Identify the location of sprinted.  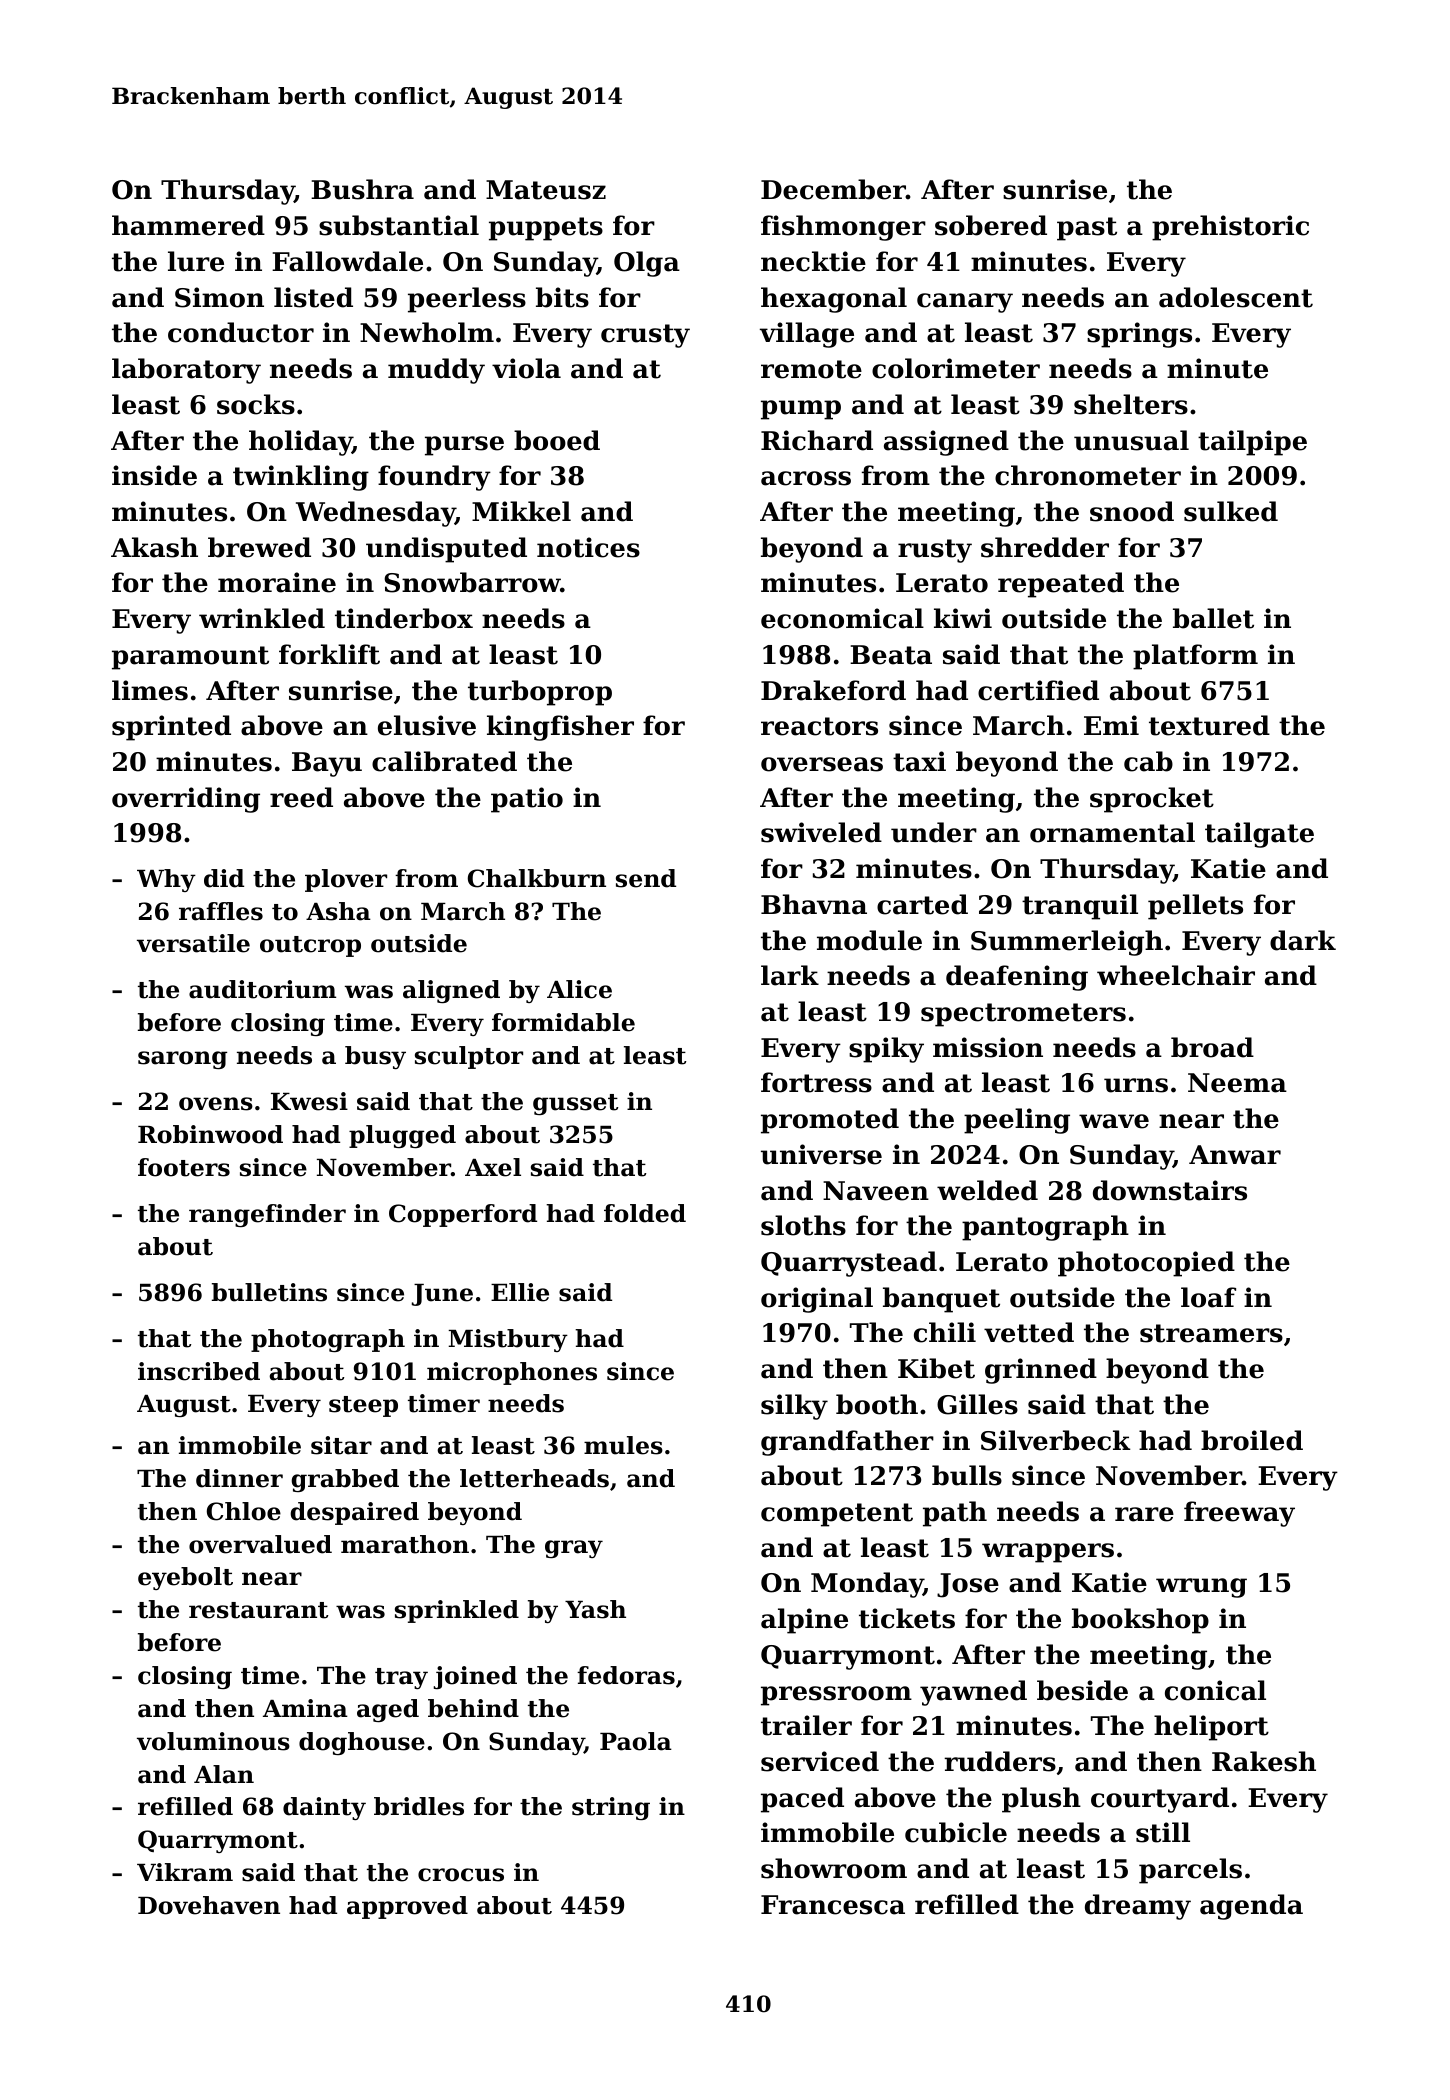
(171, 728).
